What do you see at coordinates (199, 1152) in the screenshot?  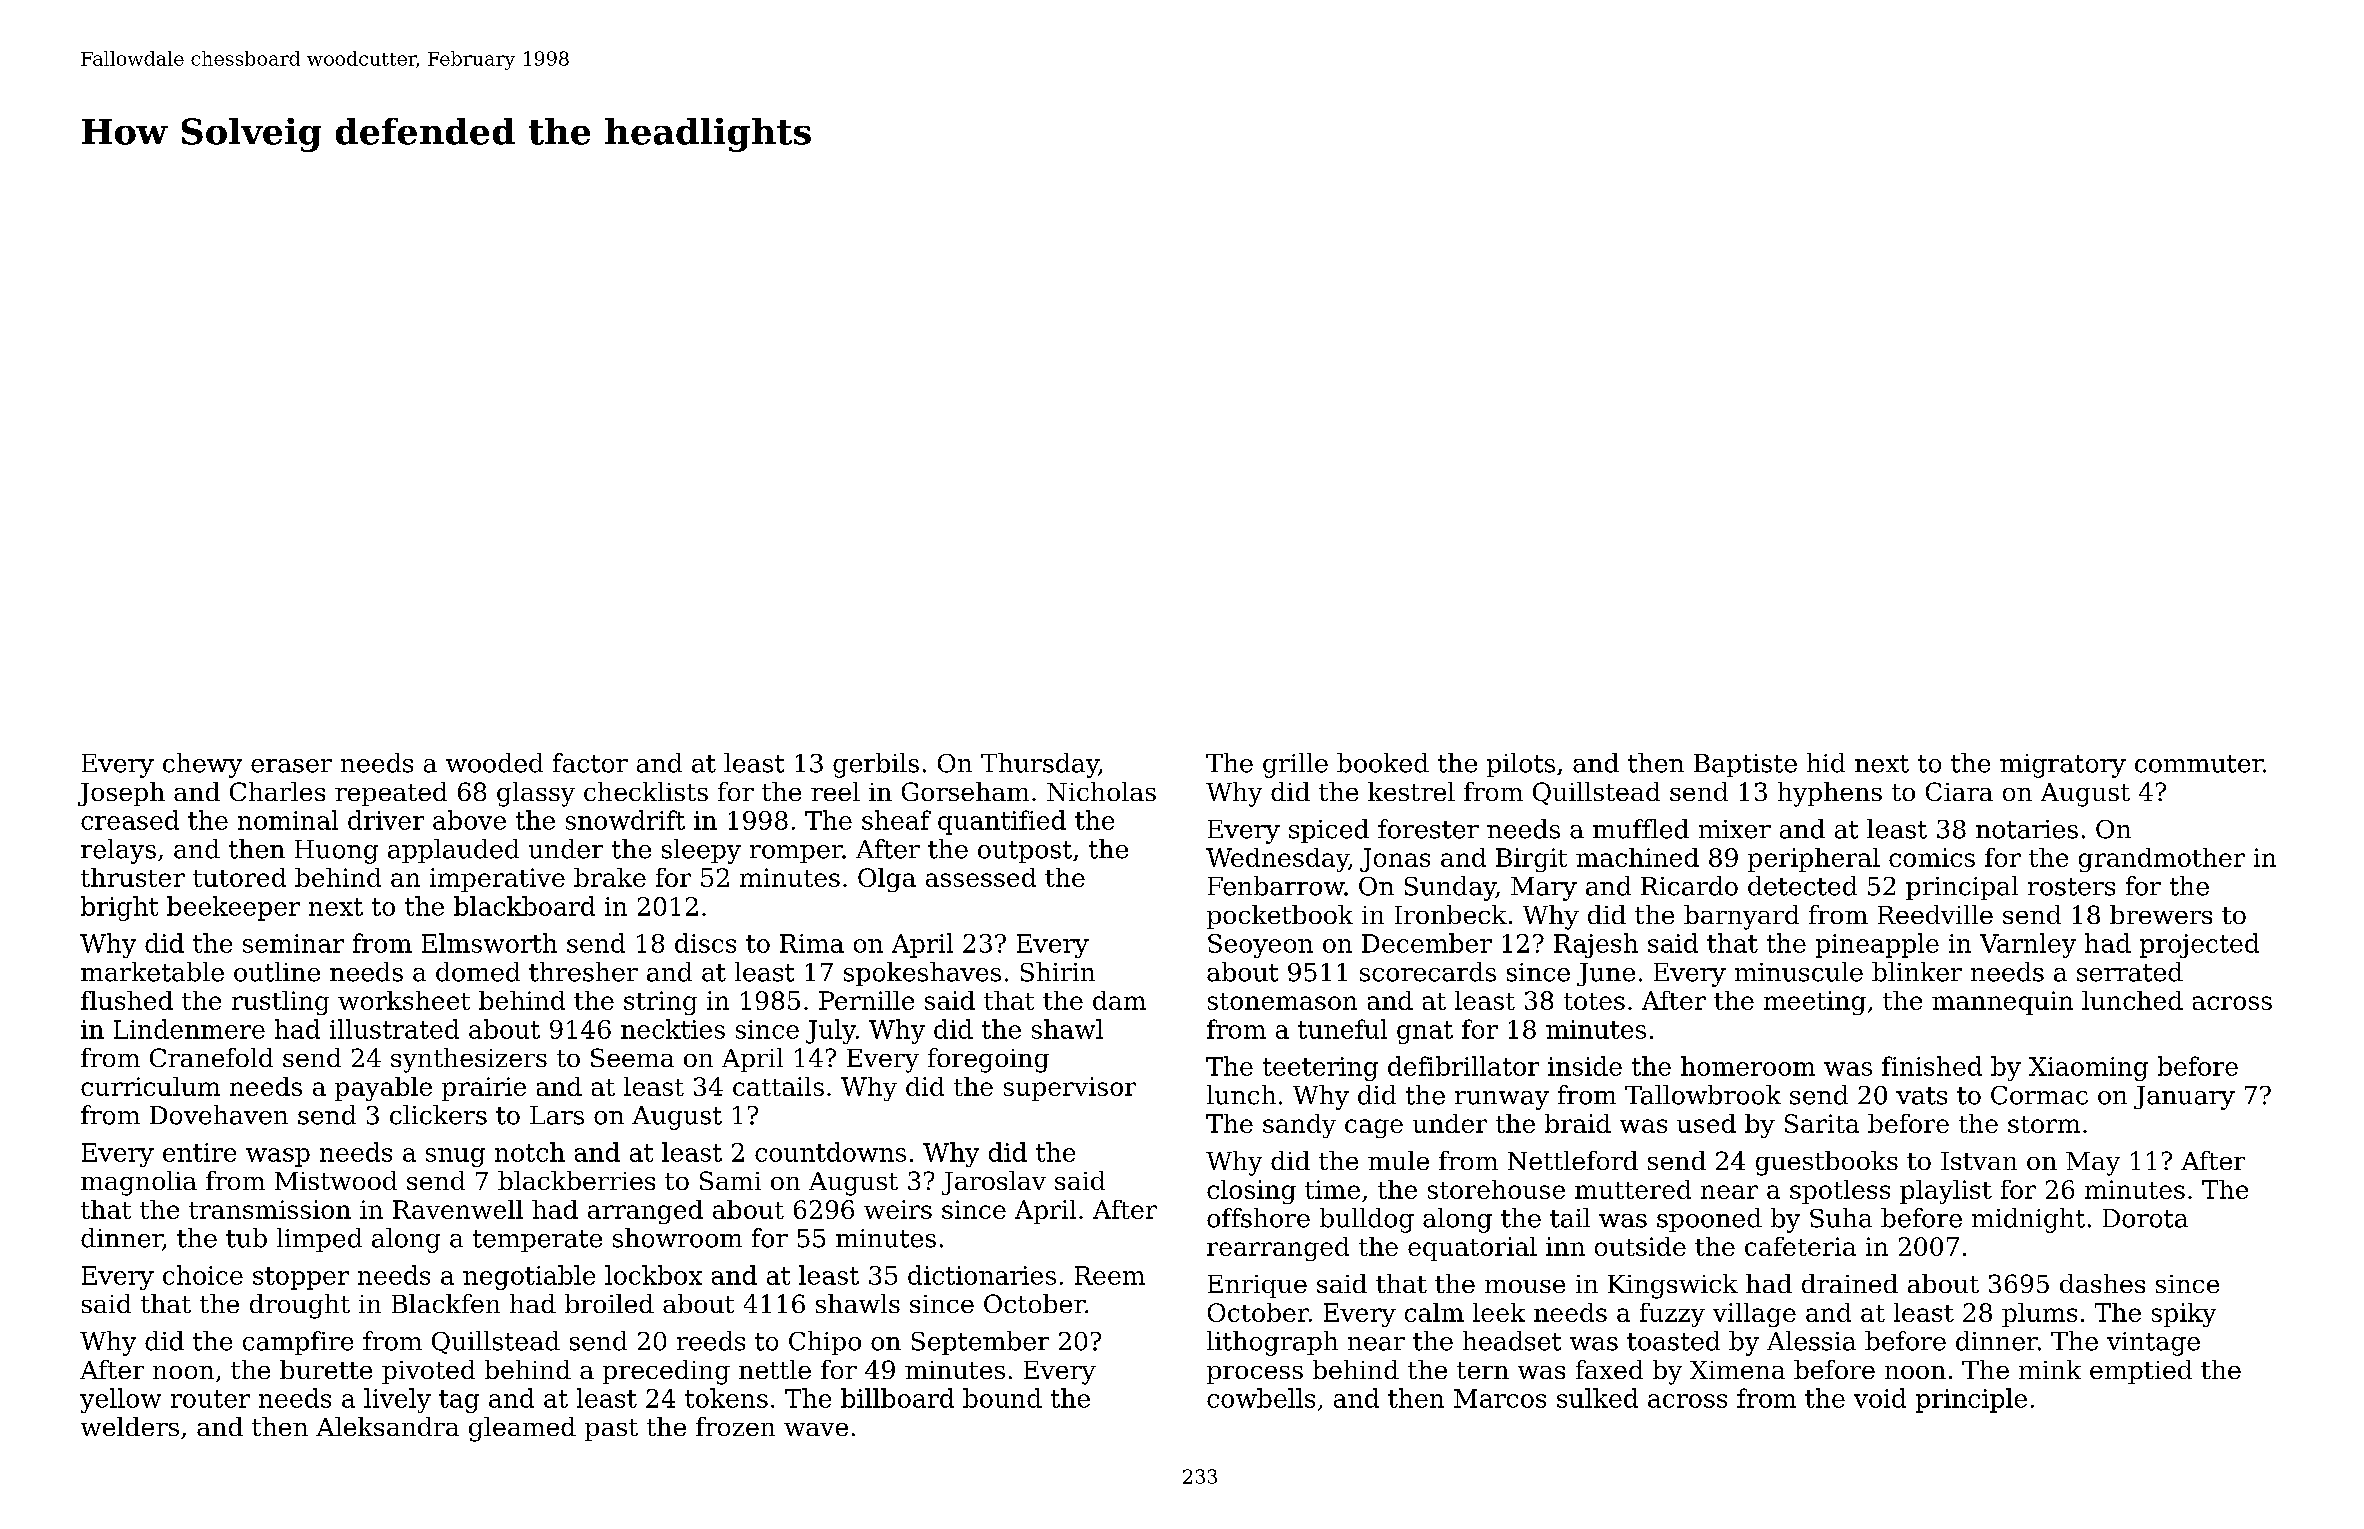 I see `entire` at bounding box center [199, 1152].
